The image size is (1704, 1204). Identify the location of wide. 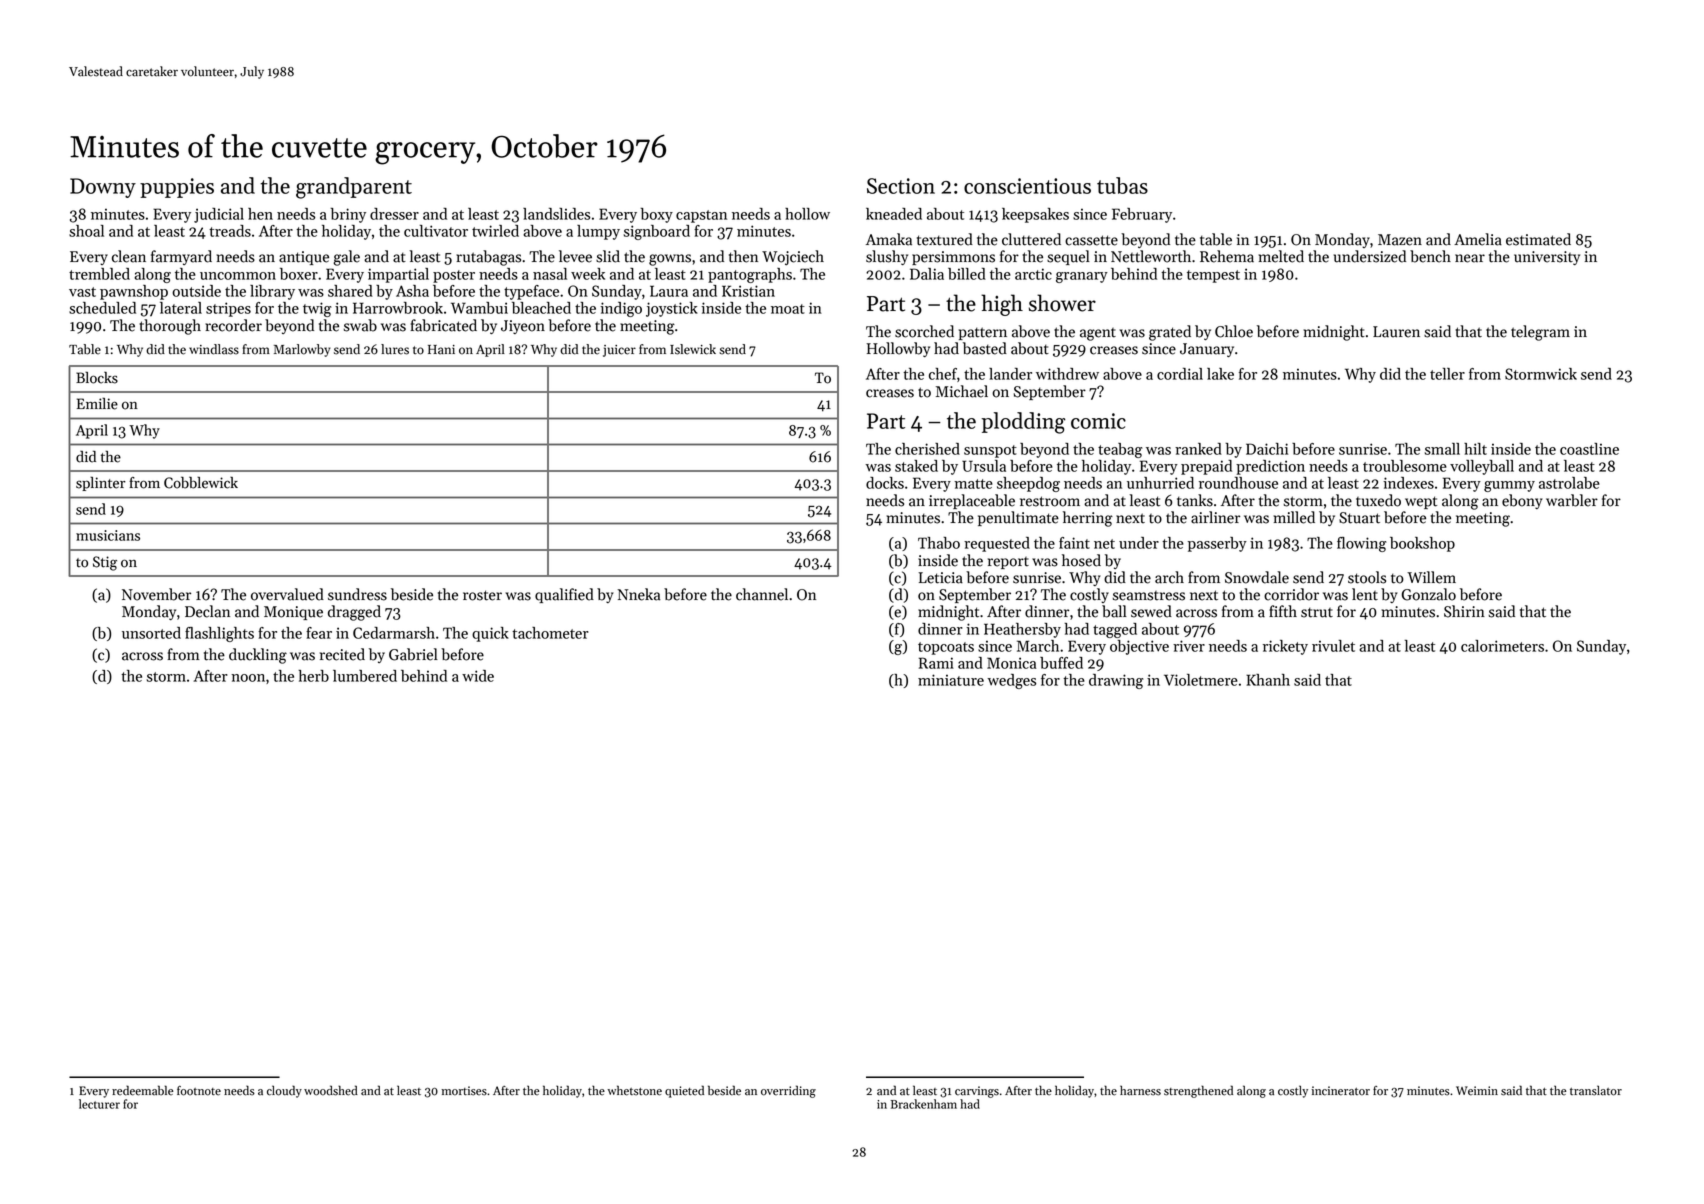
(478, 676).
